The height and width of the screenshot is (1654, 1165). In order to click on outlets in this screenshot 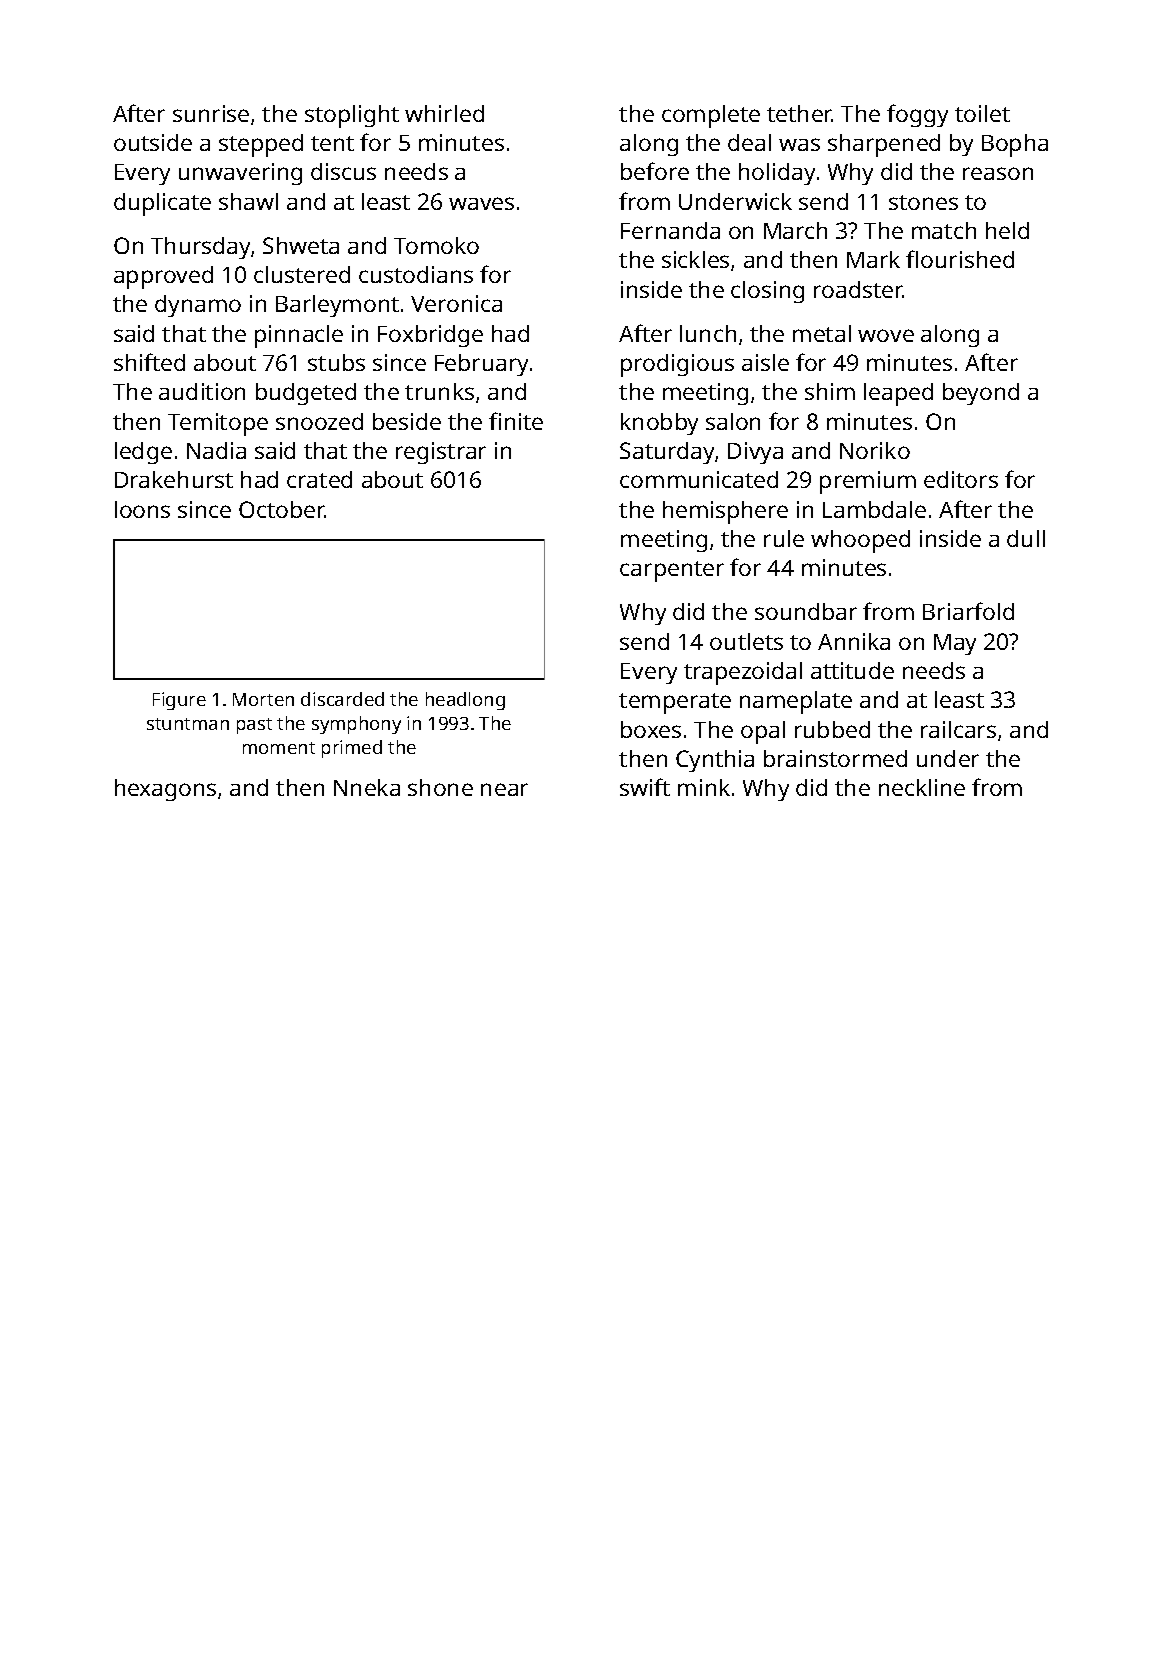, I will do `click(746, 641)`.
